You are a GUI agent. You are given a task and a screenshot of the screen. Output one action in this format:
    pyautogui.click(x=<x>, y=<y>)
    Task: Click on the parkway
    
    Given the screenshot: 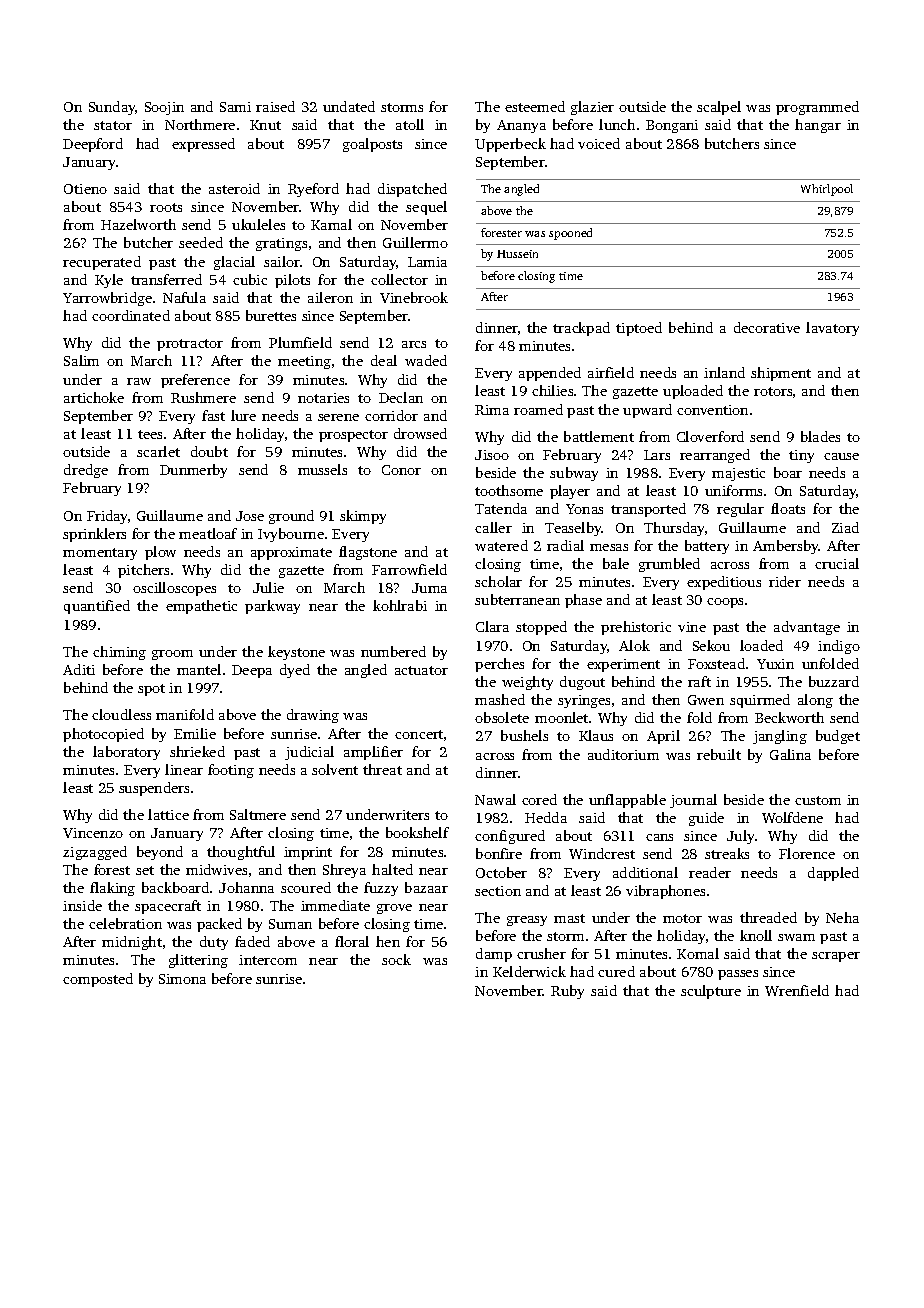 What is the action you would take?
    pyautogui.click(x=272, y=607)
